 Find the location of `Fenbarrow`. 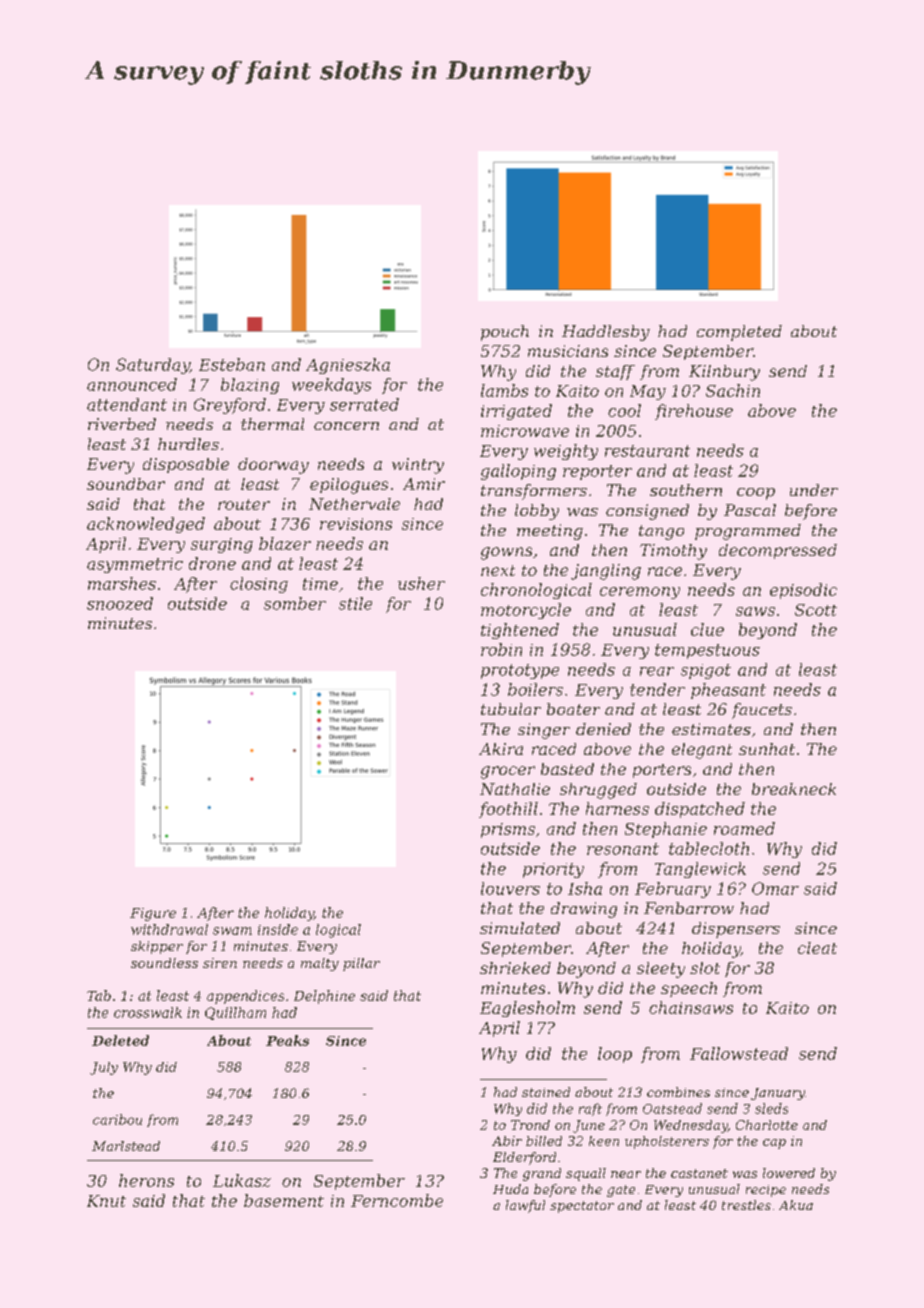

Fenbarrow is located at coordinates (689, 908).
